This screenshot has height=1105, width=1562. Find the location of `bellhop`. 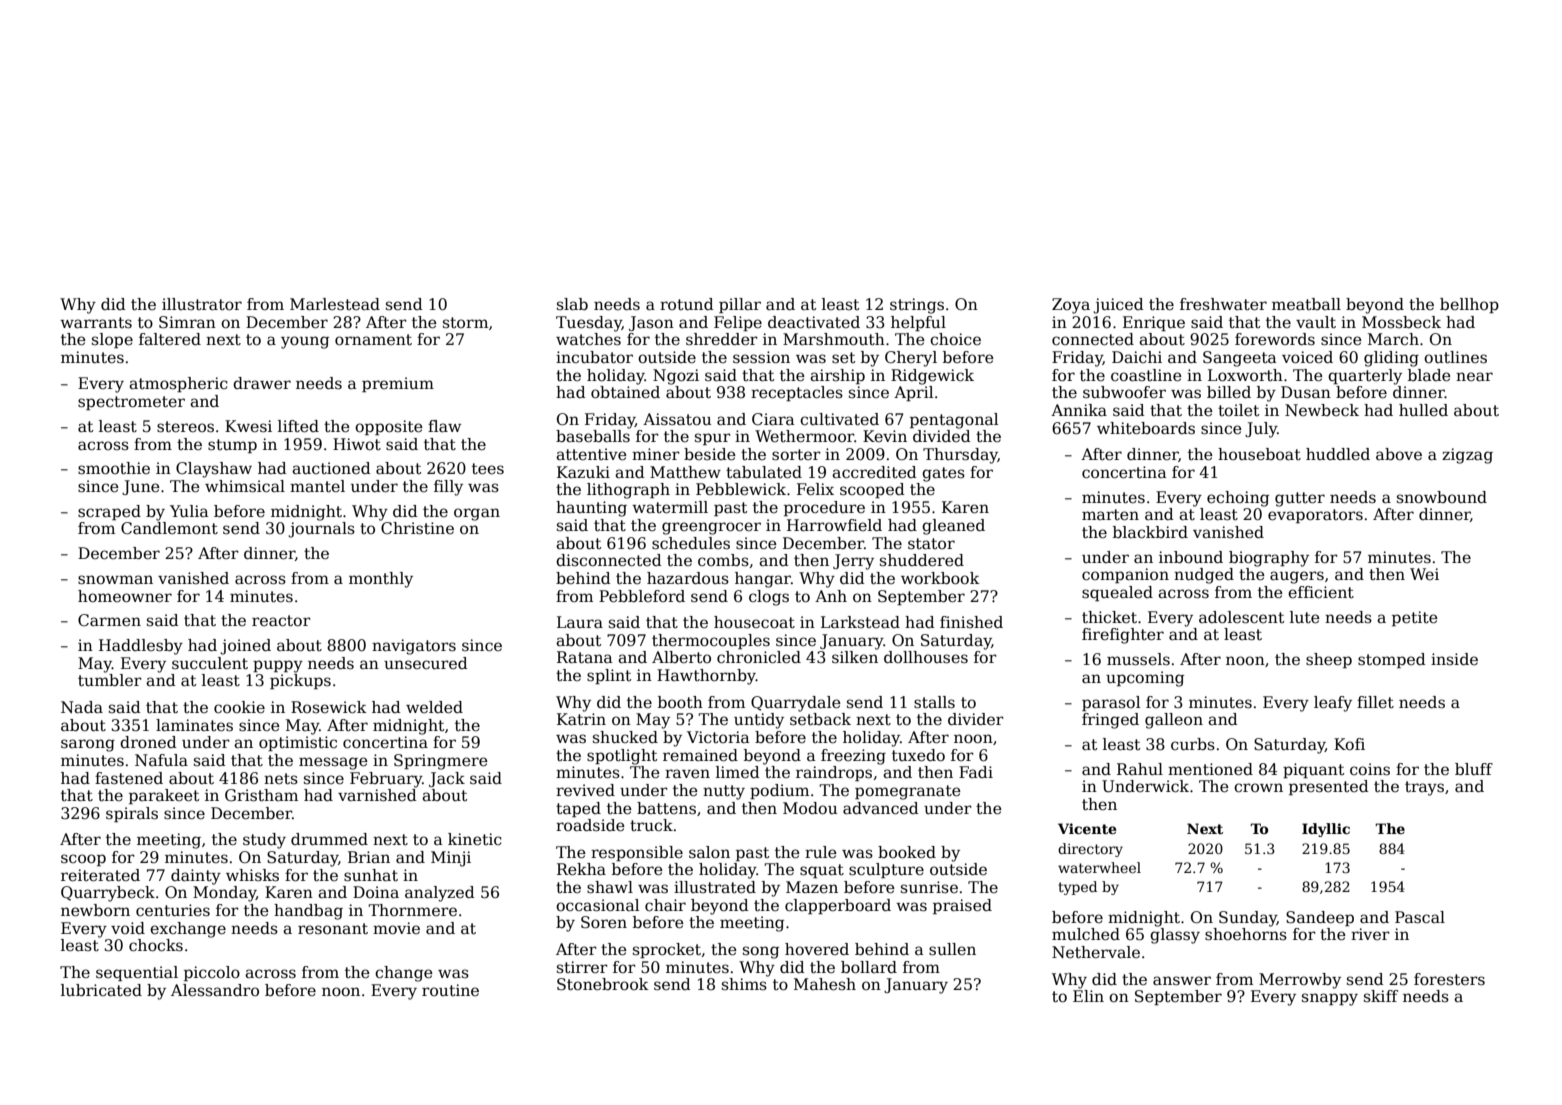

bellhop is located at coordinates (1469, 305).
